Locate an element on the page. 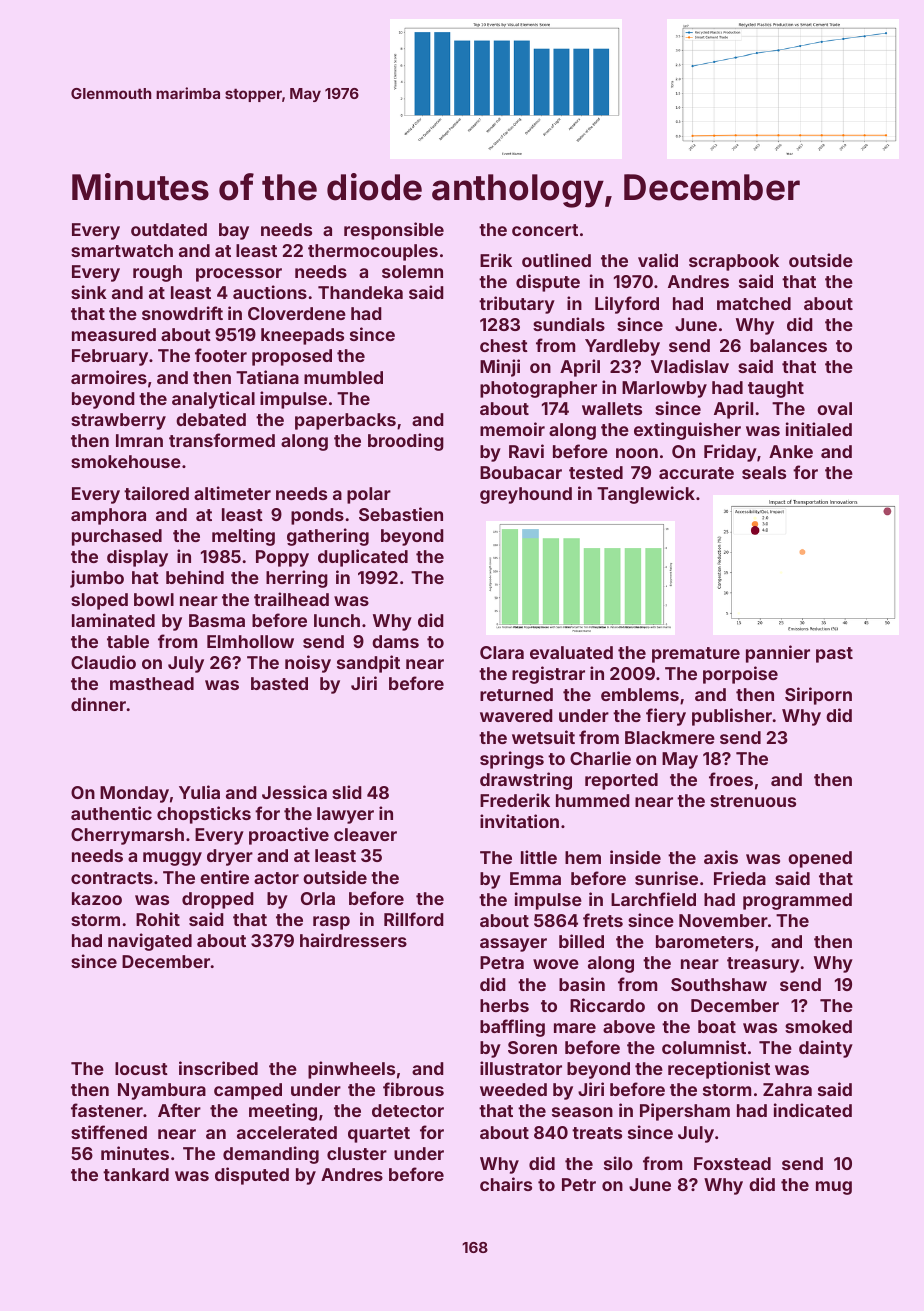 This document has height=1311, width=924. Jessica is located at coordinates (294, 792).
